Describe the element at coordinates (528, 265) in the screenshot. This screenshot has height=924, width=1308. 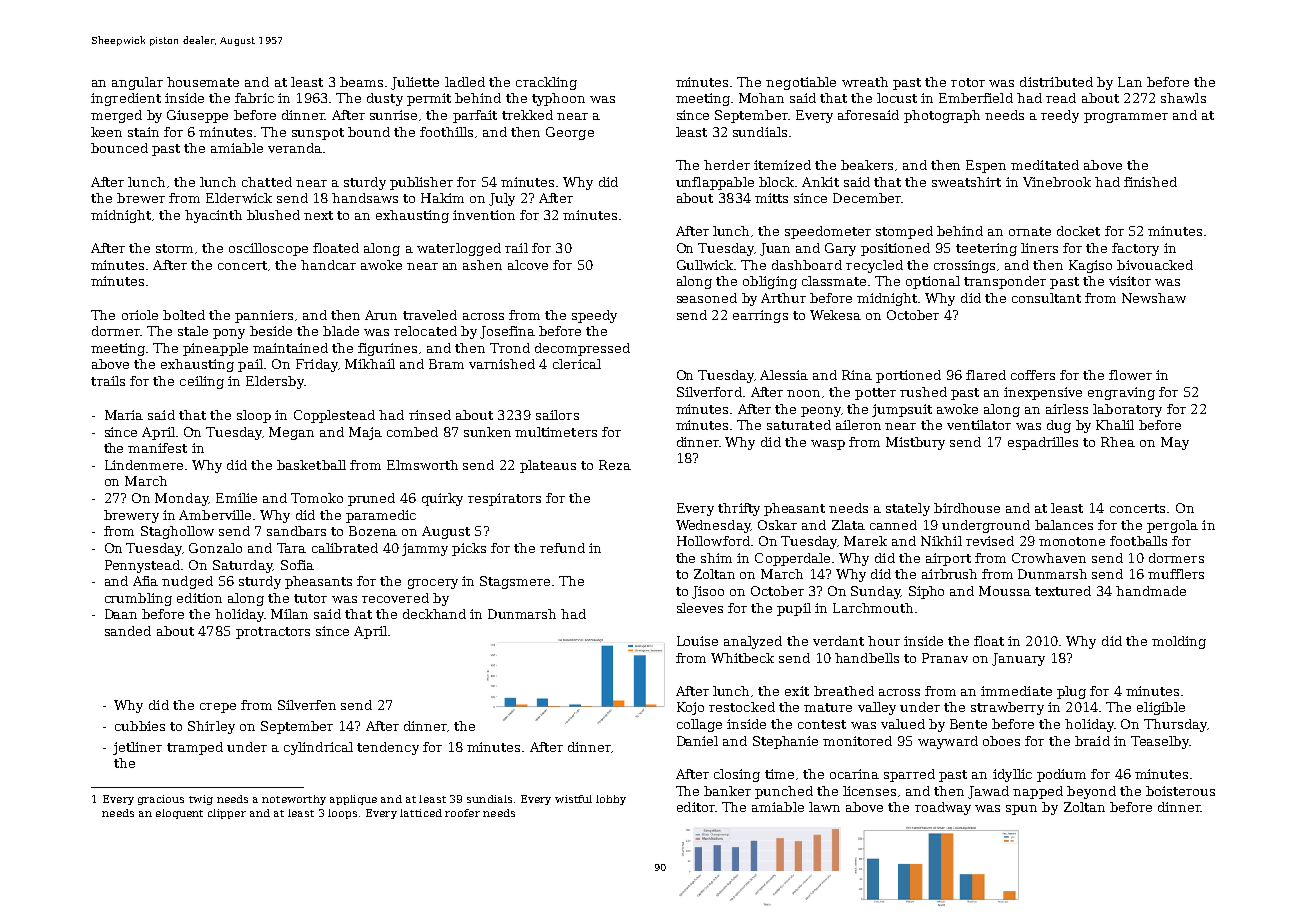
I see `alcove` at that location.
